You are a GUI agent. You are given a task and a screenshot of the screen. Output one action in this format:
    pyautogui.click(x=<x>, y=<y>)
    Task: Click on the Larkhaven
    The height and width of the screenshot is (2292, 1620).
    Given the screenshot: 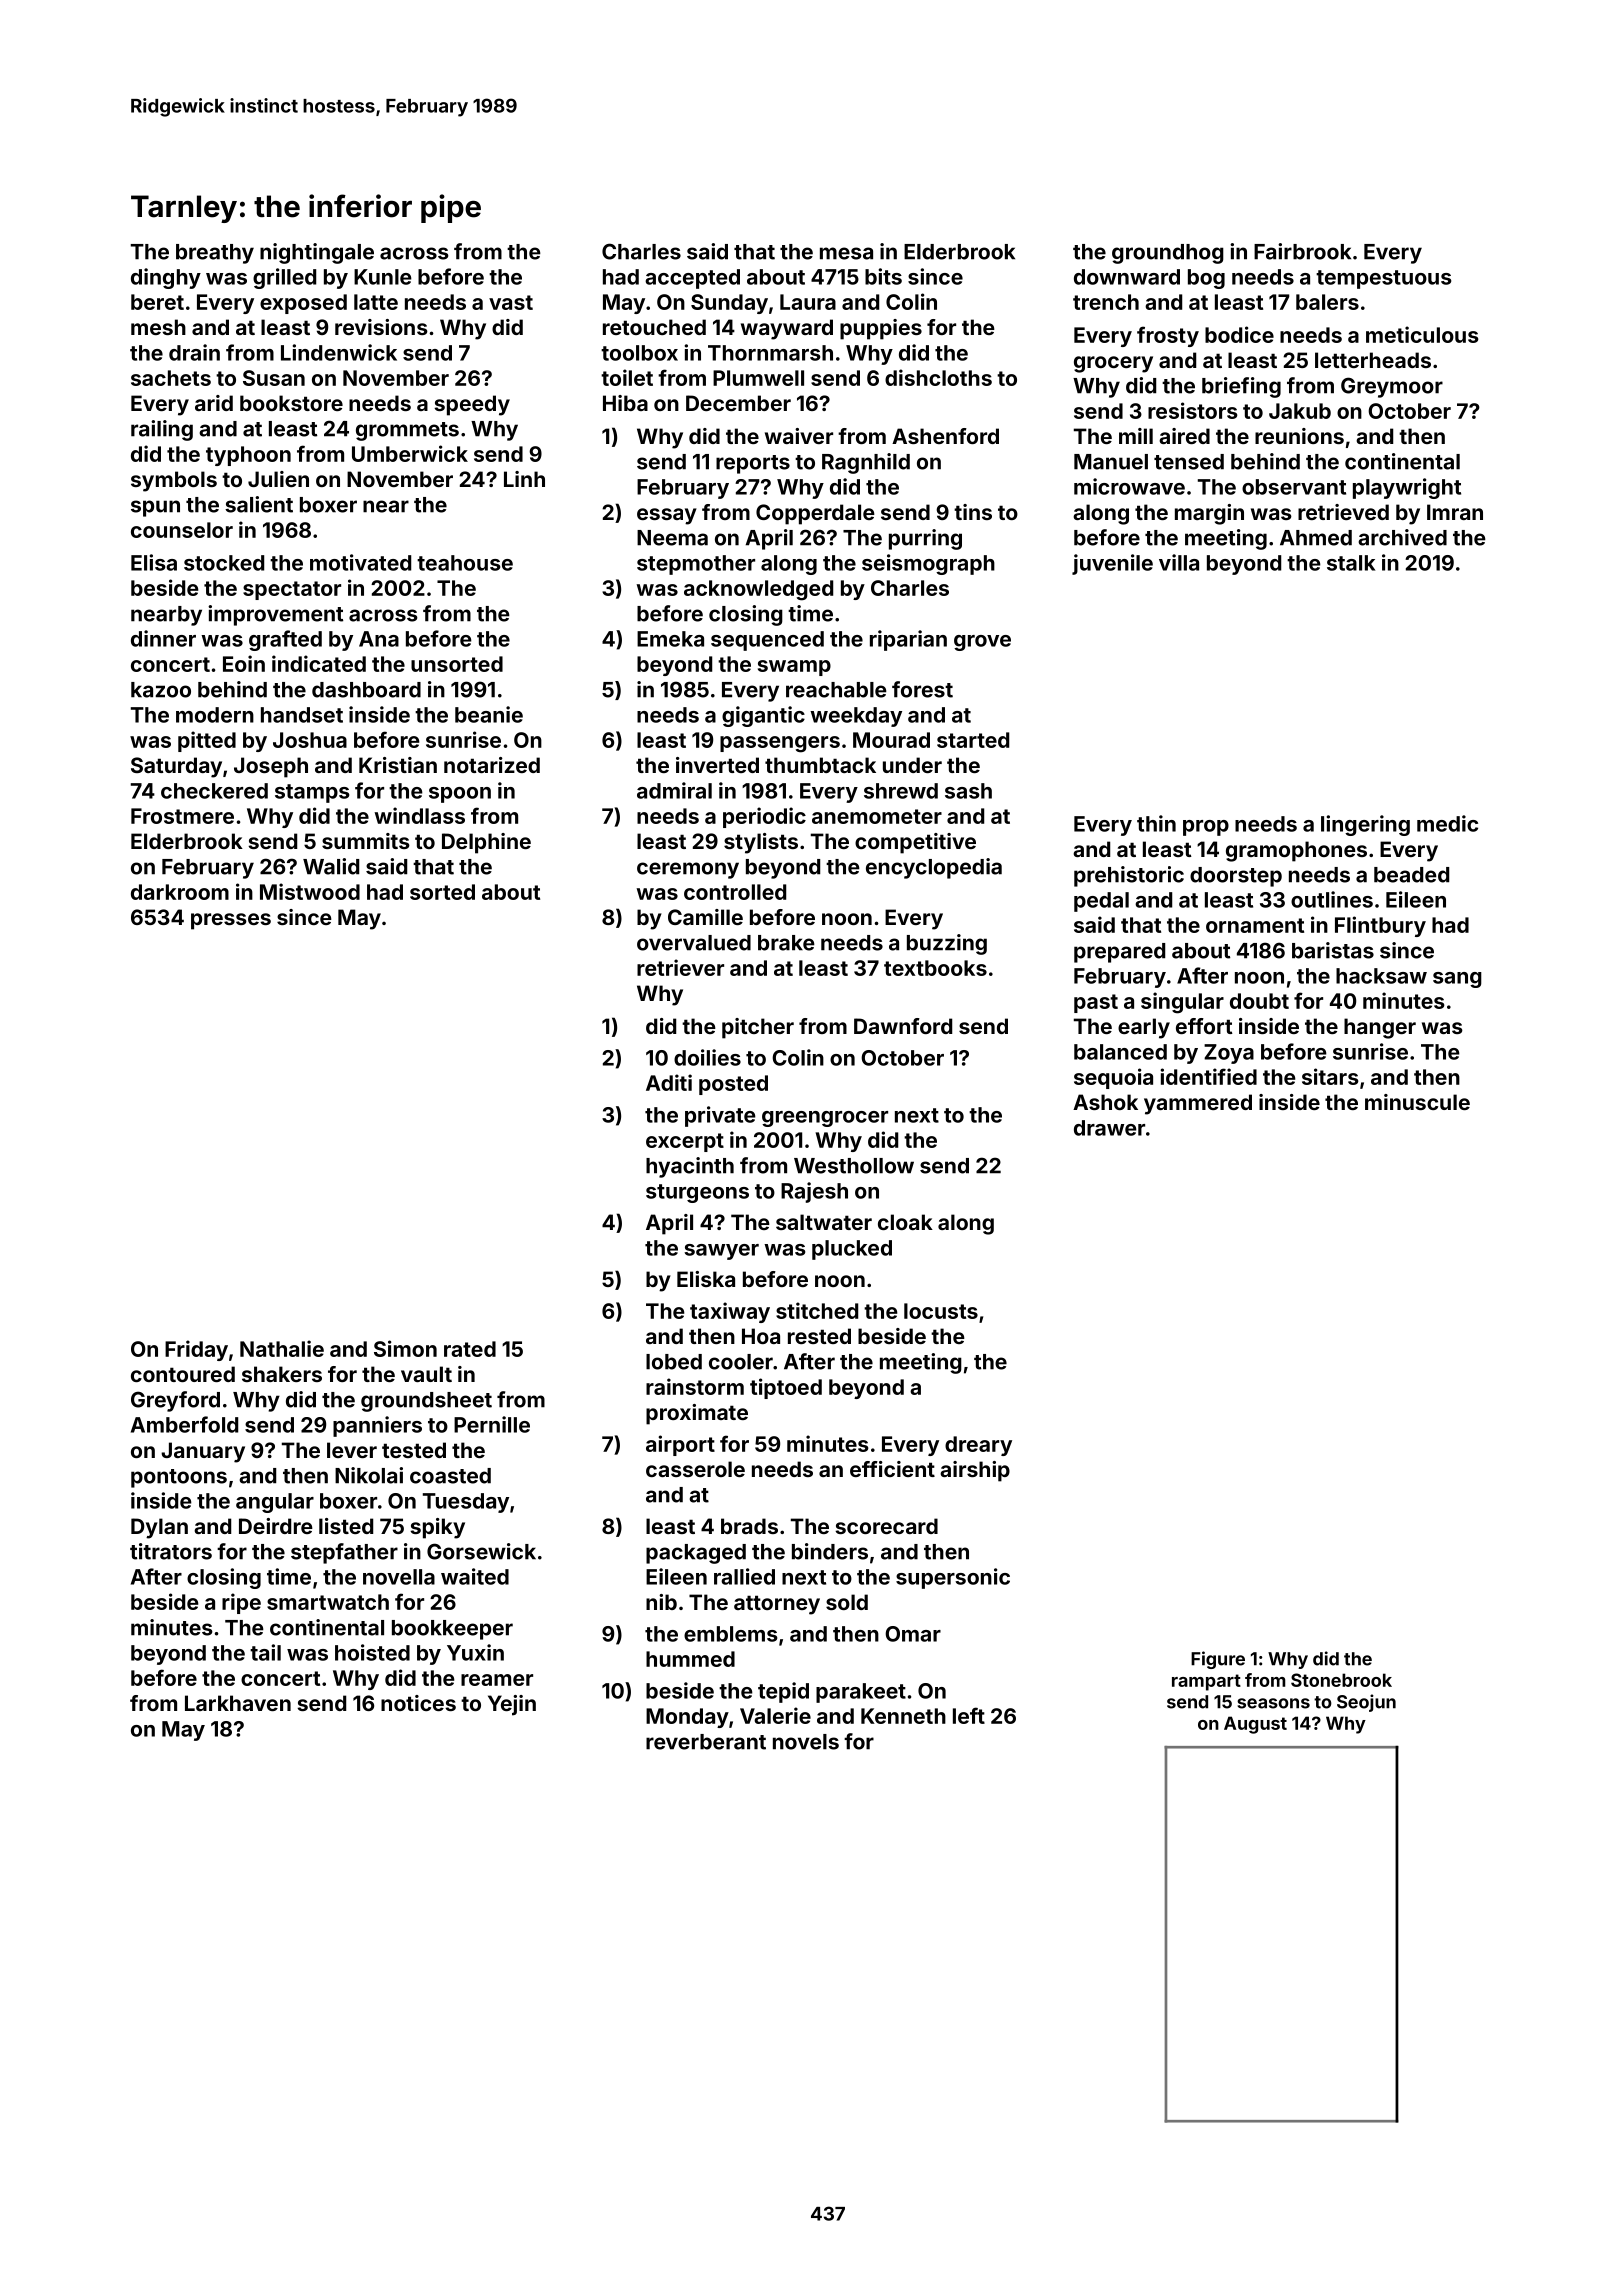 What is the action you would take?
    pyautogui.click(x=238, y=1703)
